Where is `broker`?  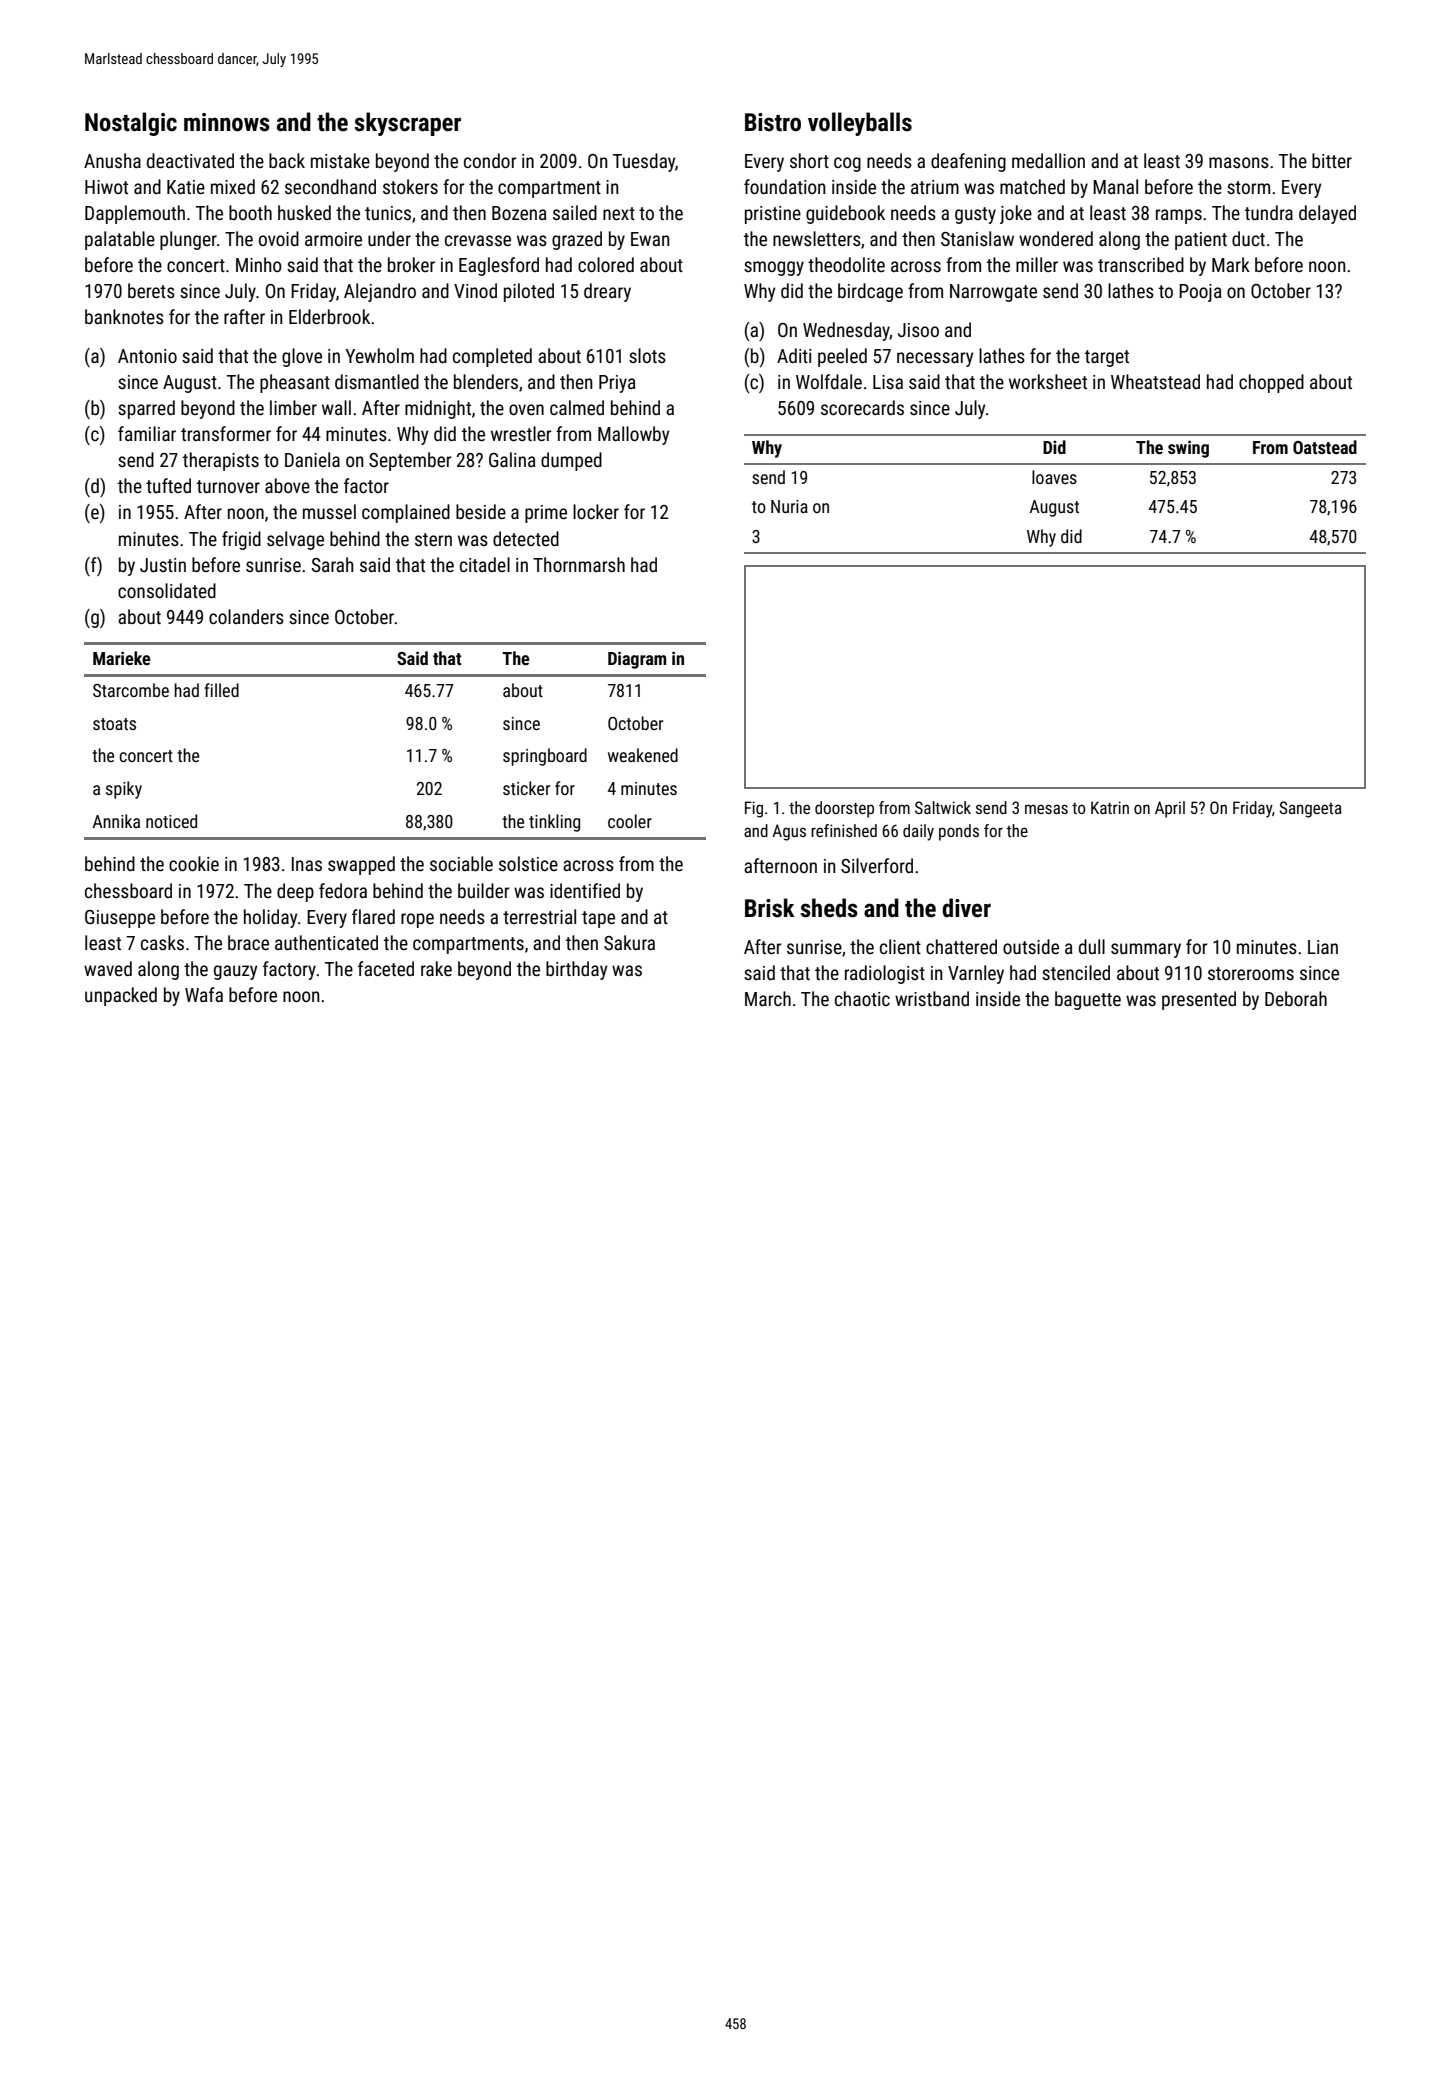
broker is located at coordinates (411, 264).
